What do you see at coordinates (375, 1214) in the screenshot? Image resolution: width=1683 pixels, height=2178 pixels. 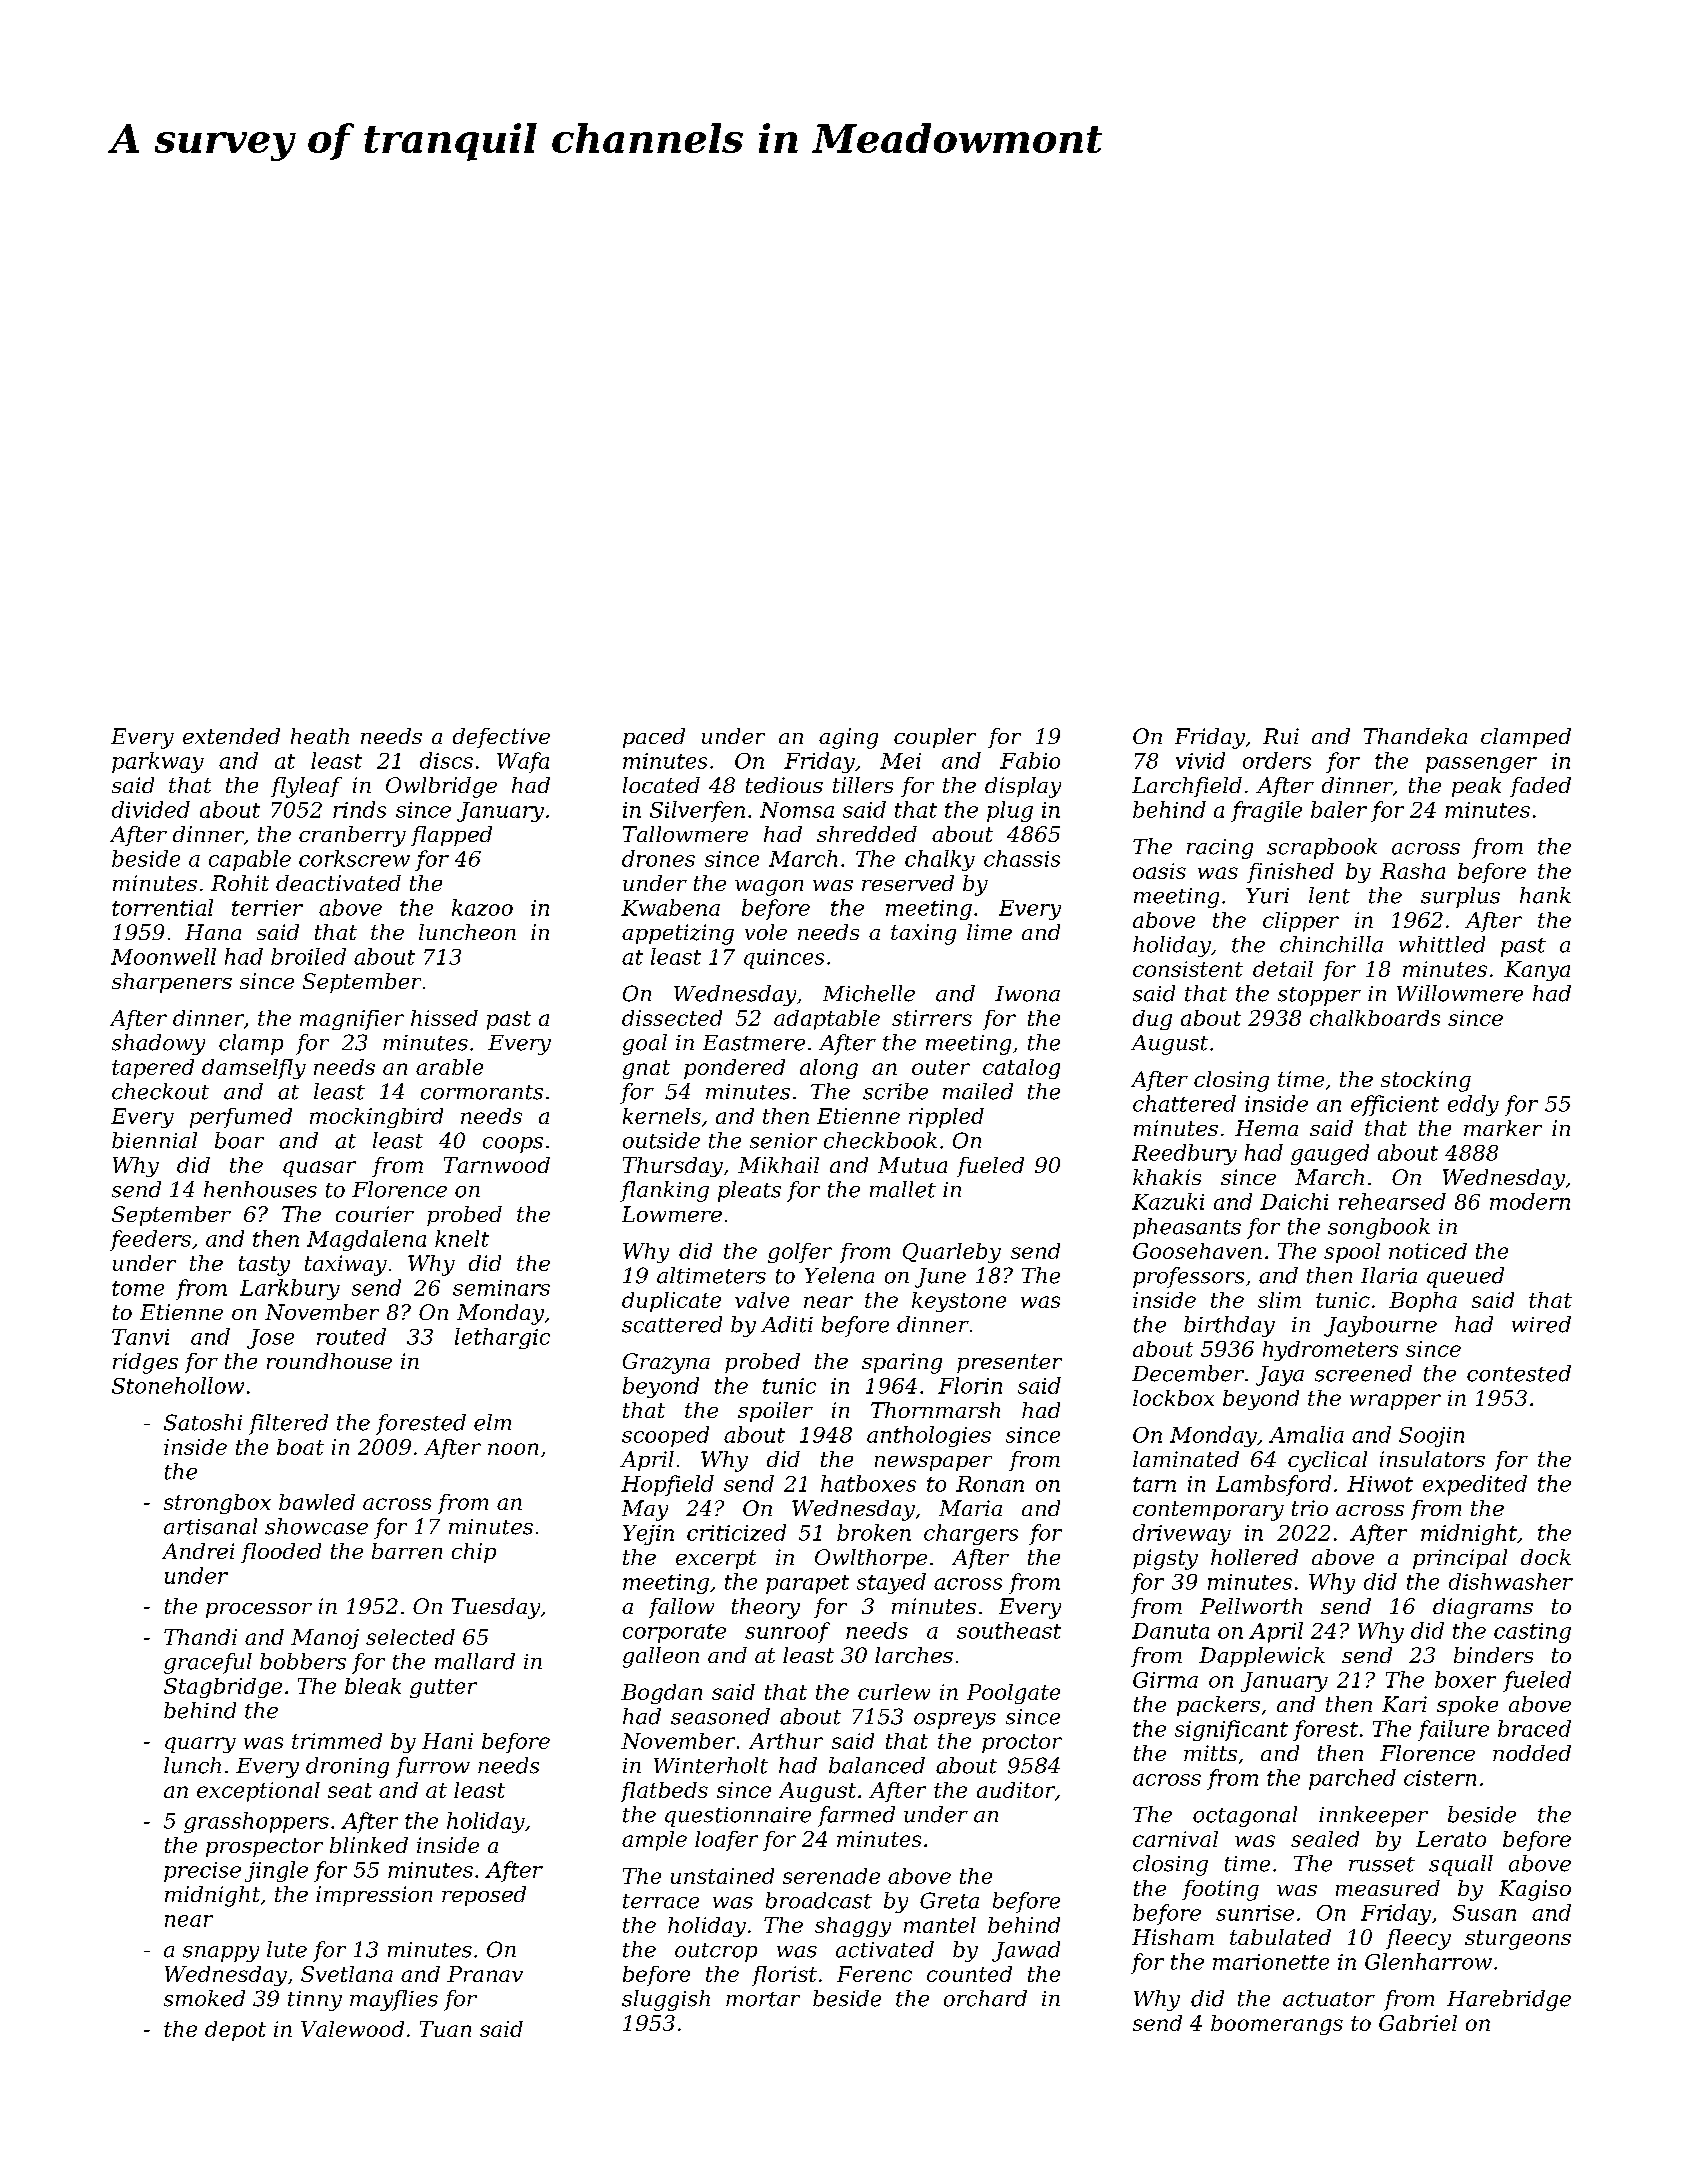 I see `courier` at bounding box center [375, 1214].
